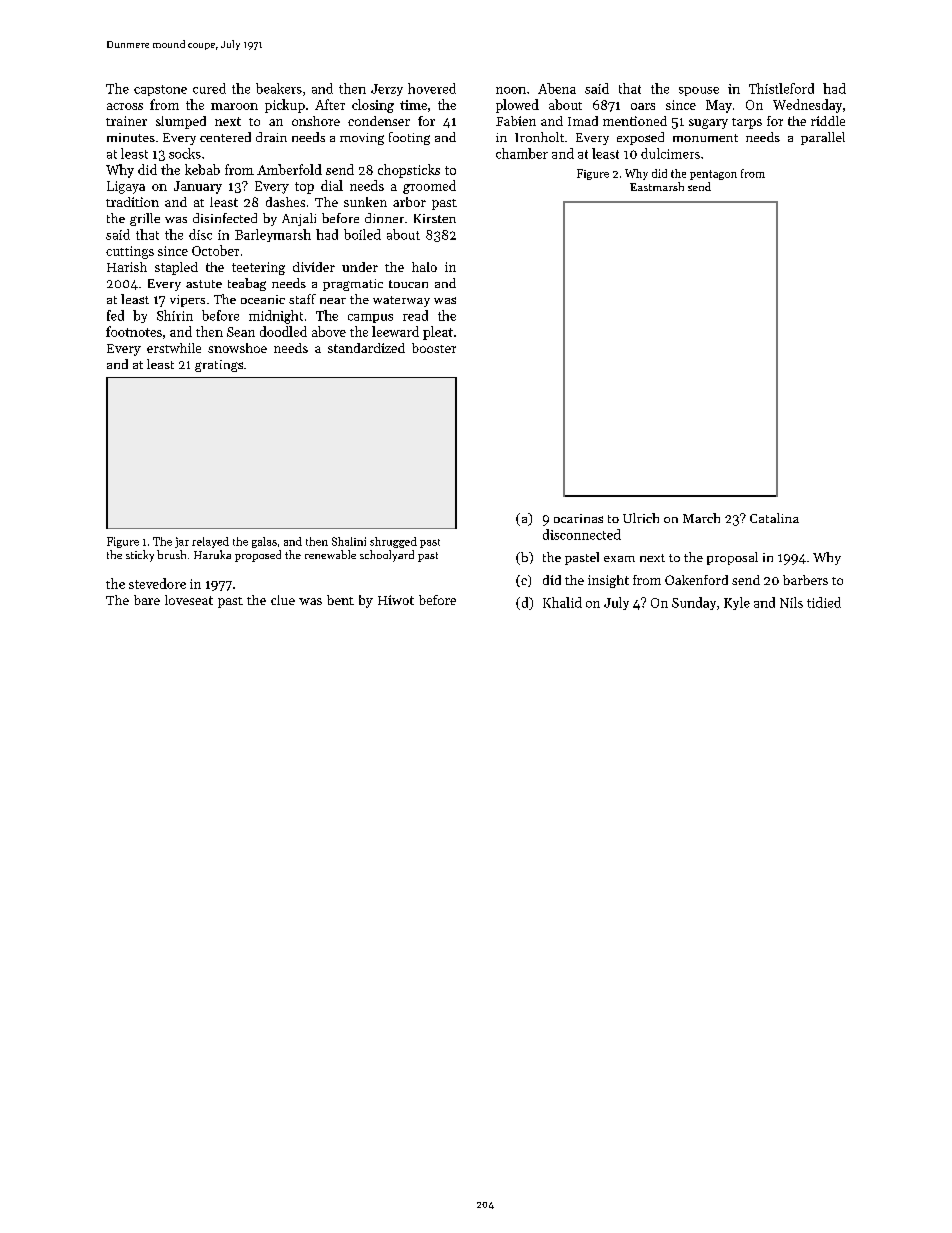 The height and width of the screenshot is (1233, 952). Describe the element at coordinates (174, 348) in the screenshot. I see `erstwhile` at that location.
